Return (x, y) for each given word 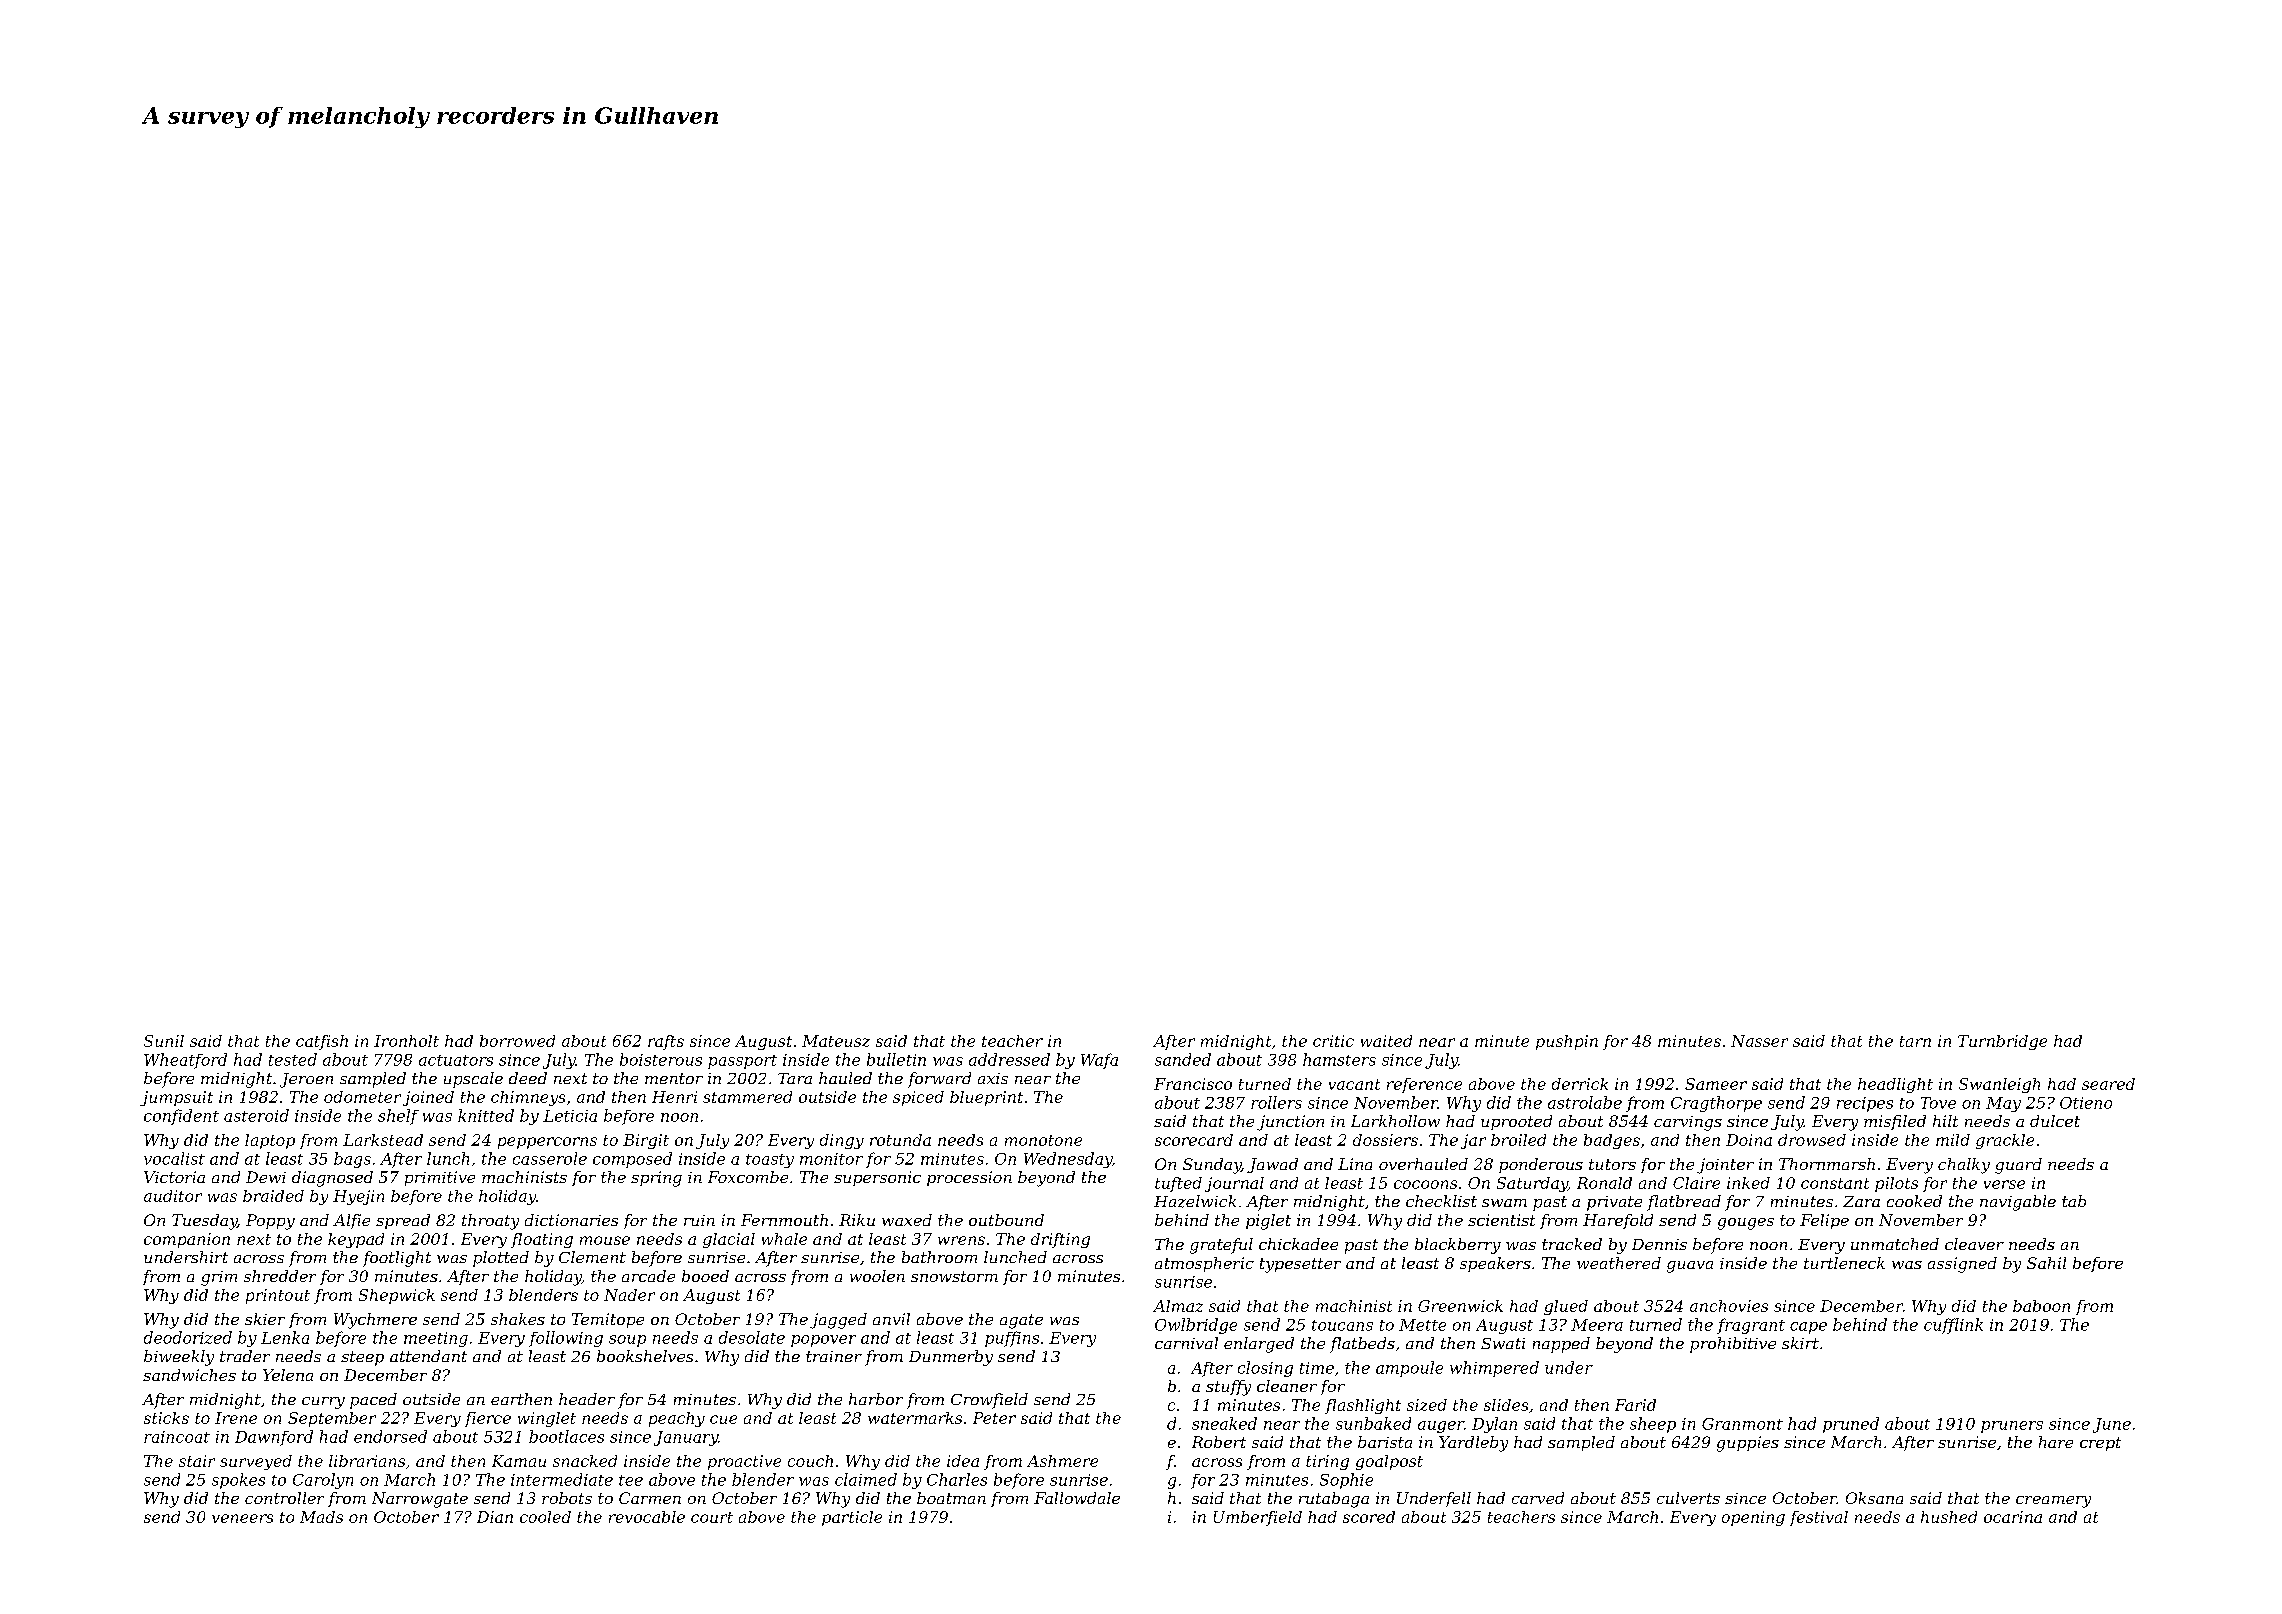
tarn (1915, 1041)
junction (1290, 1123)
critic (1333, 1041)
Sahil (2046, 1263)
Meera (1597, 1325)
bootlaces (566, 1436)
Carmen (650, 1498)
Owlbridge (1196, 1326)
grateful (1221, 1246)
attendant (428, 1356)
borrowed (517, 1041)
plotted (501, 1259)
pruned (1851, 1425)
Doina (1749, 1140)
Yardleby (1473, 1444)
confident (181, 1117)
